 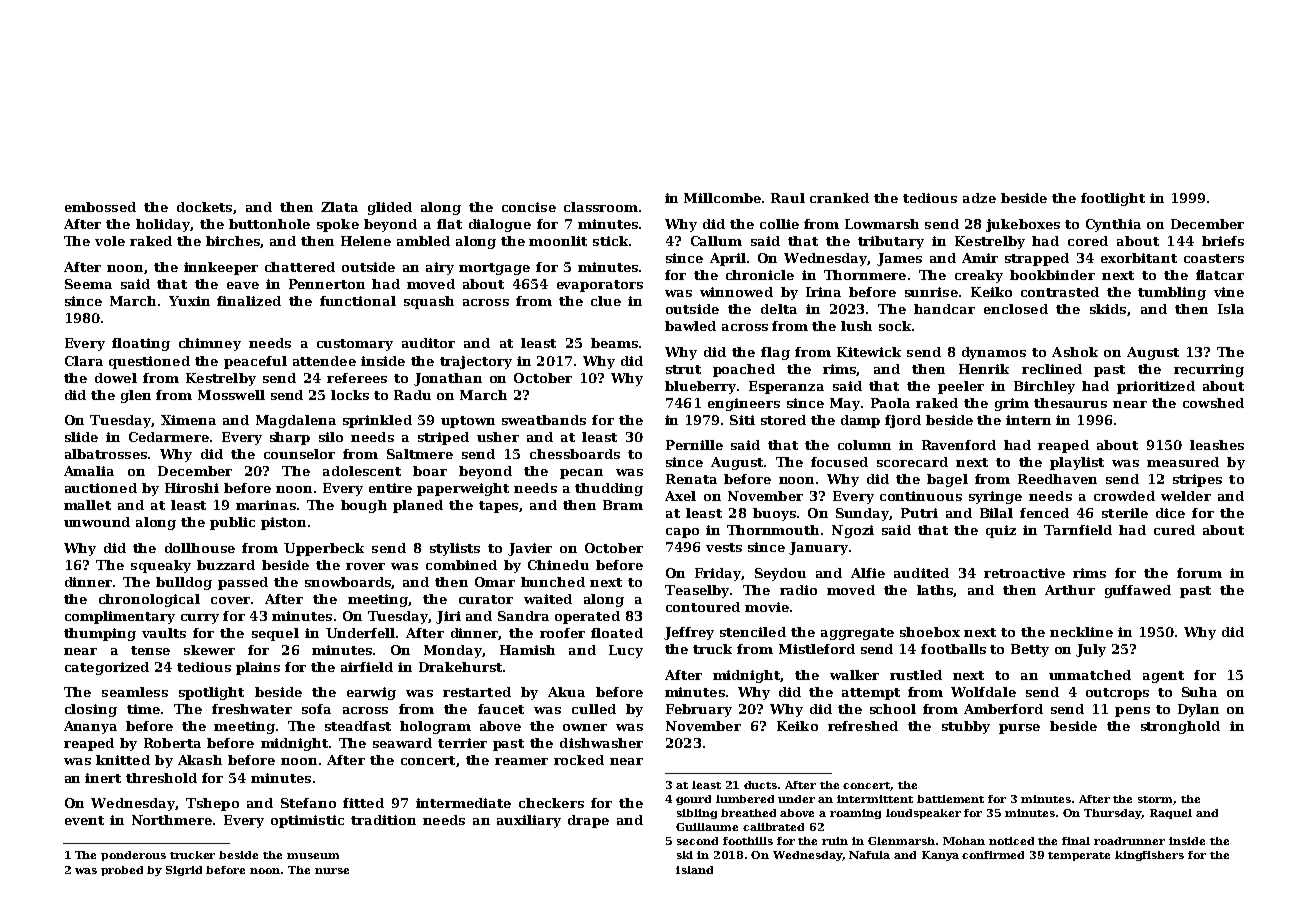 I want to click on probed, so click(x=122, y=871).
